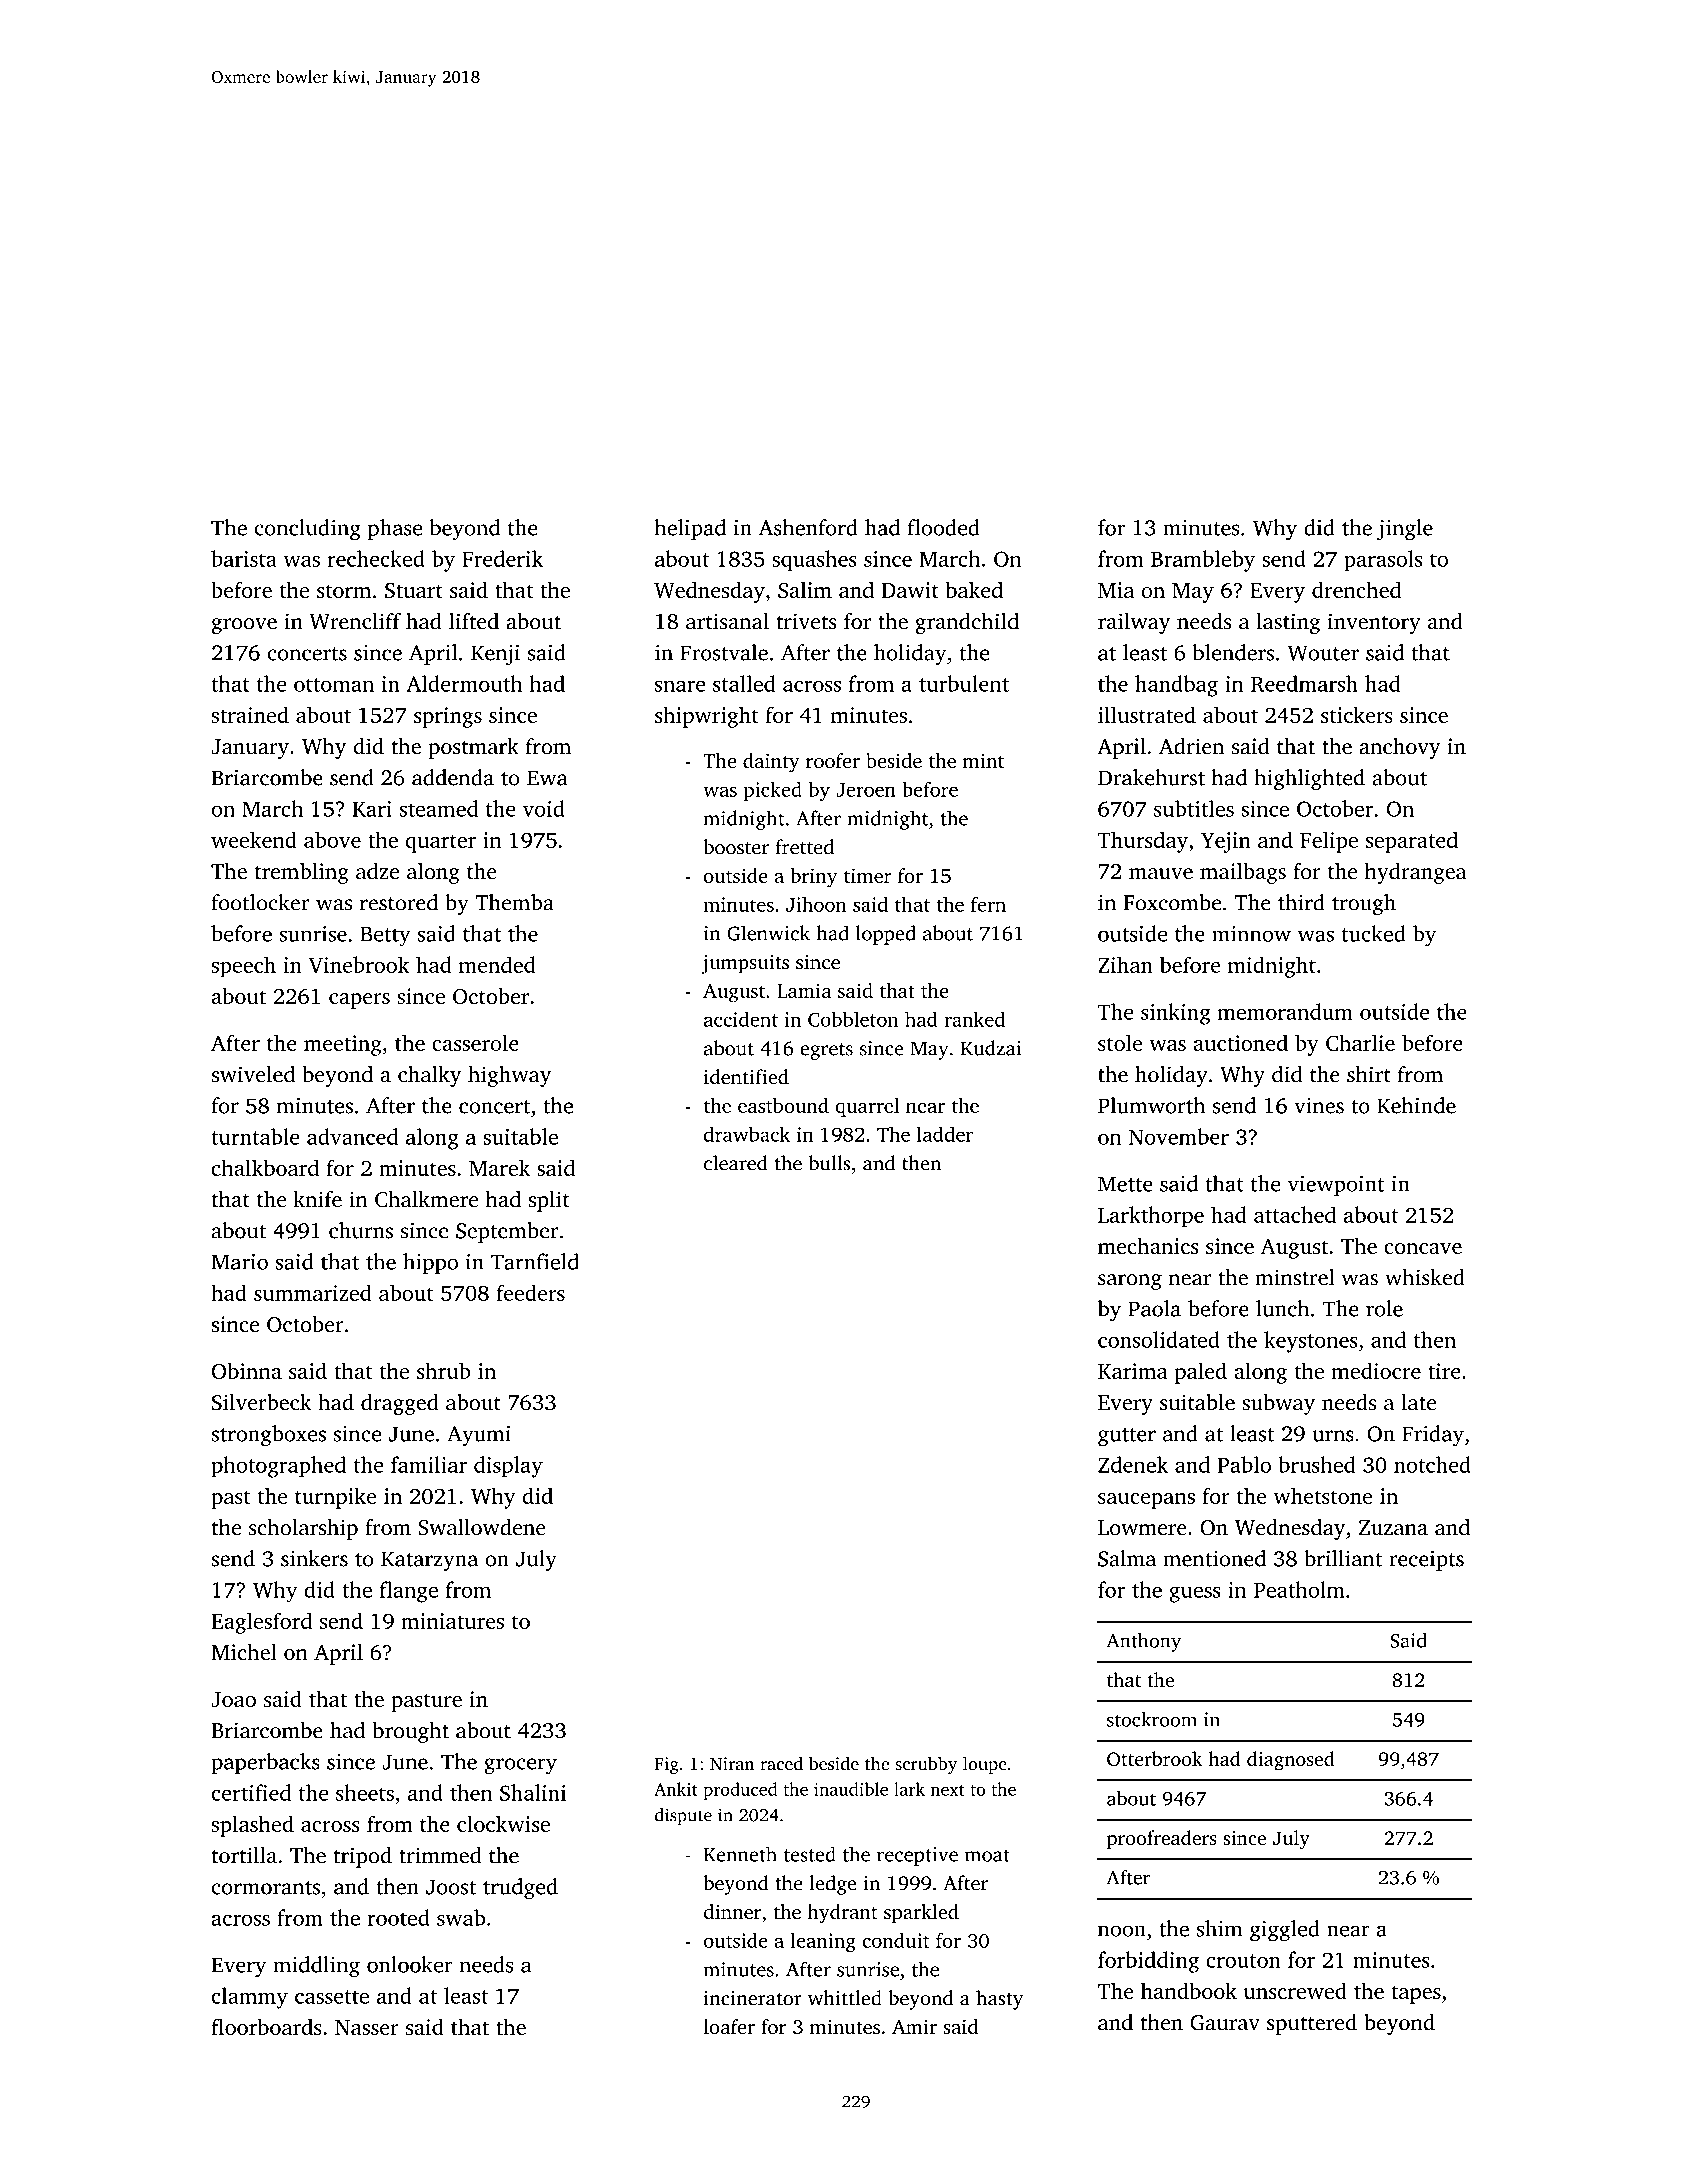 This screenshot has width=1683, height=2178. What do you see at coordinates (1291, 1761) in the screenshot?
I see `diagnosed` at bounding box center [1291, 1761].
